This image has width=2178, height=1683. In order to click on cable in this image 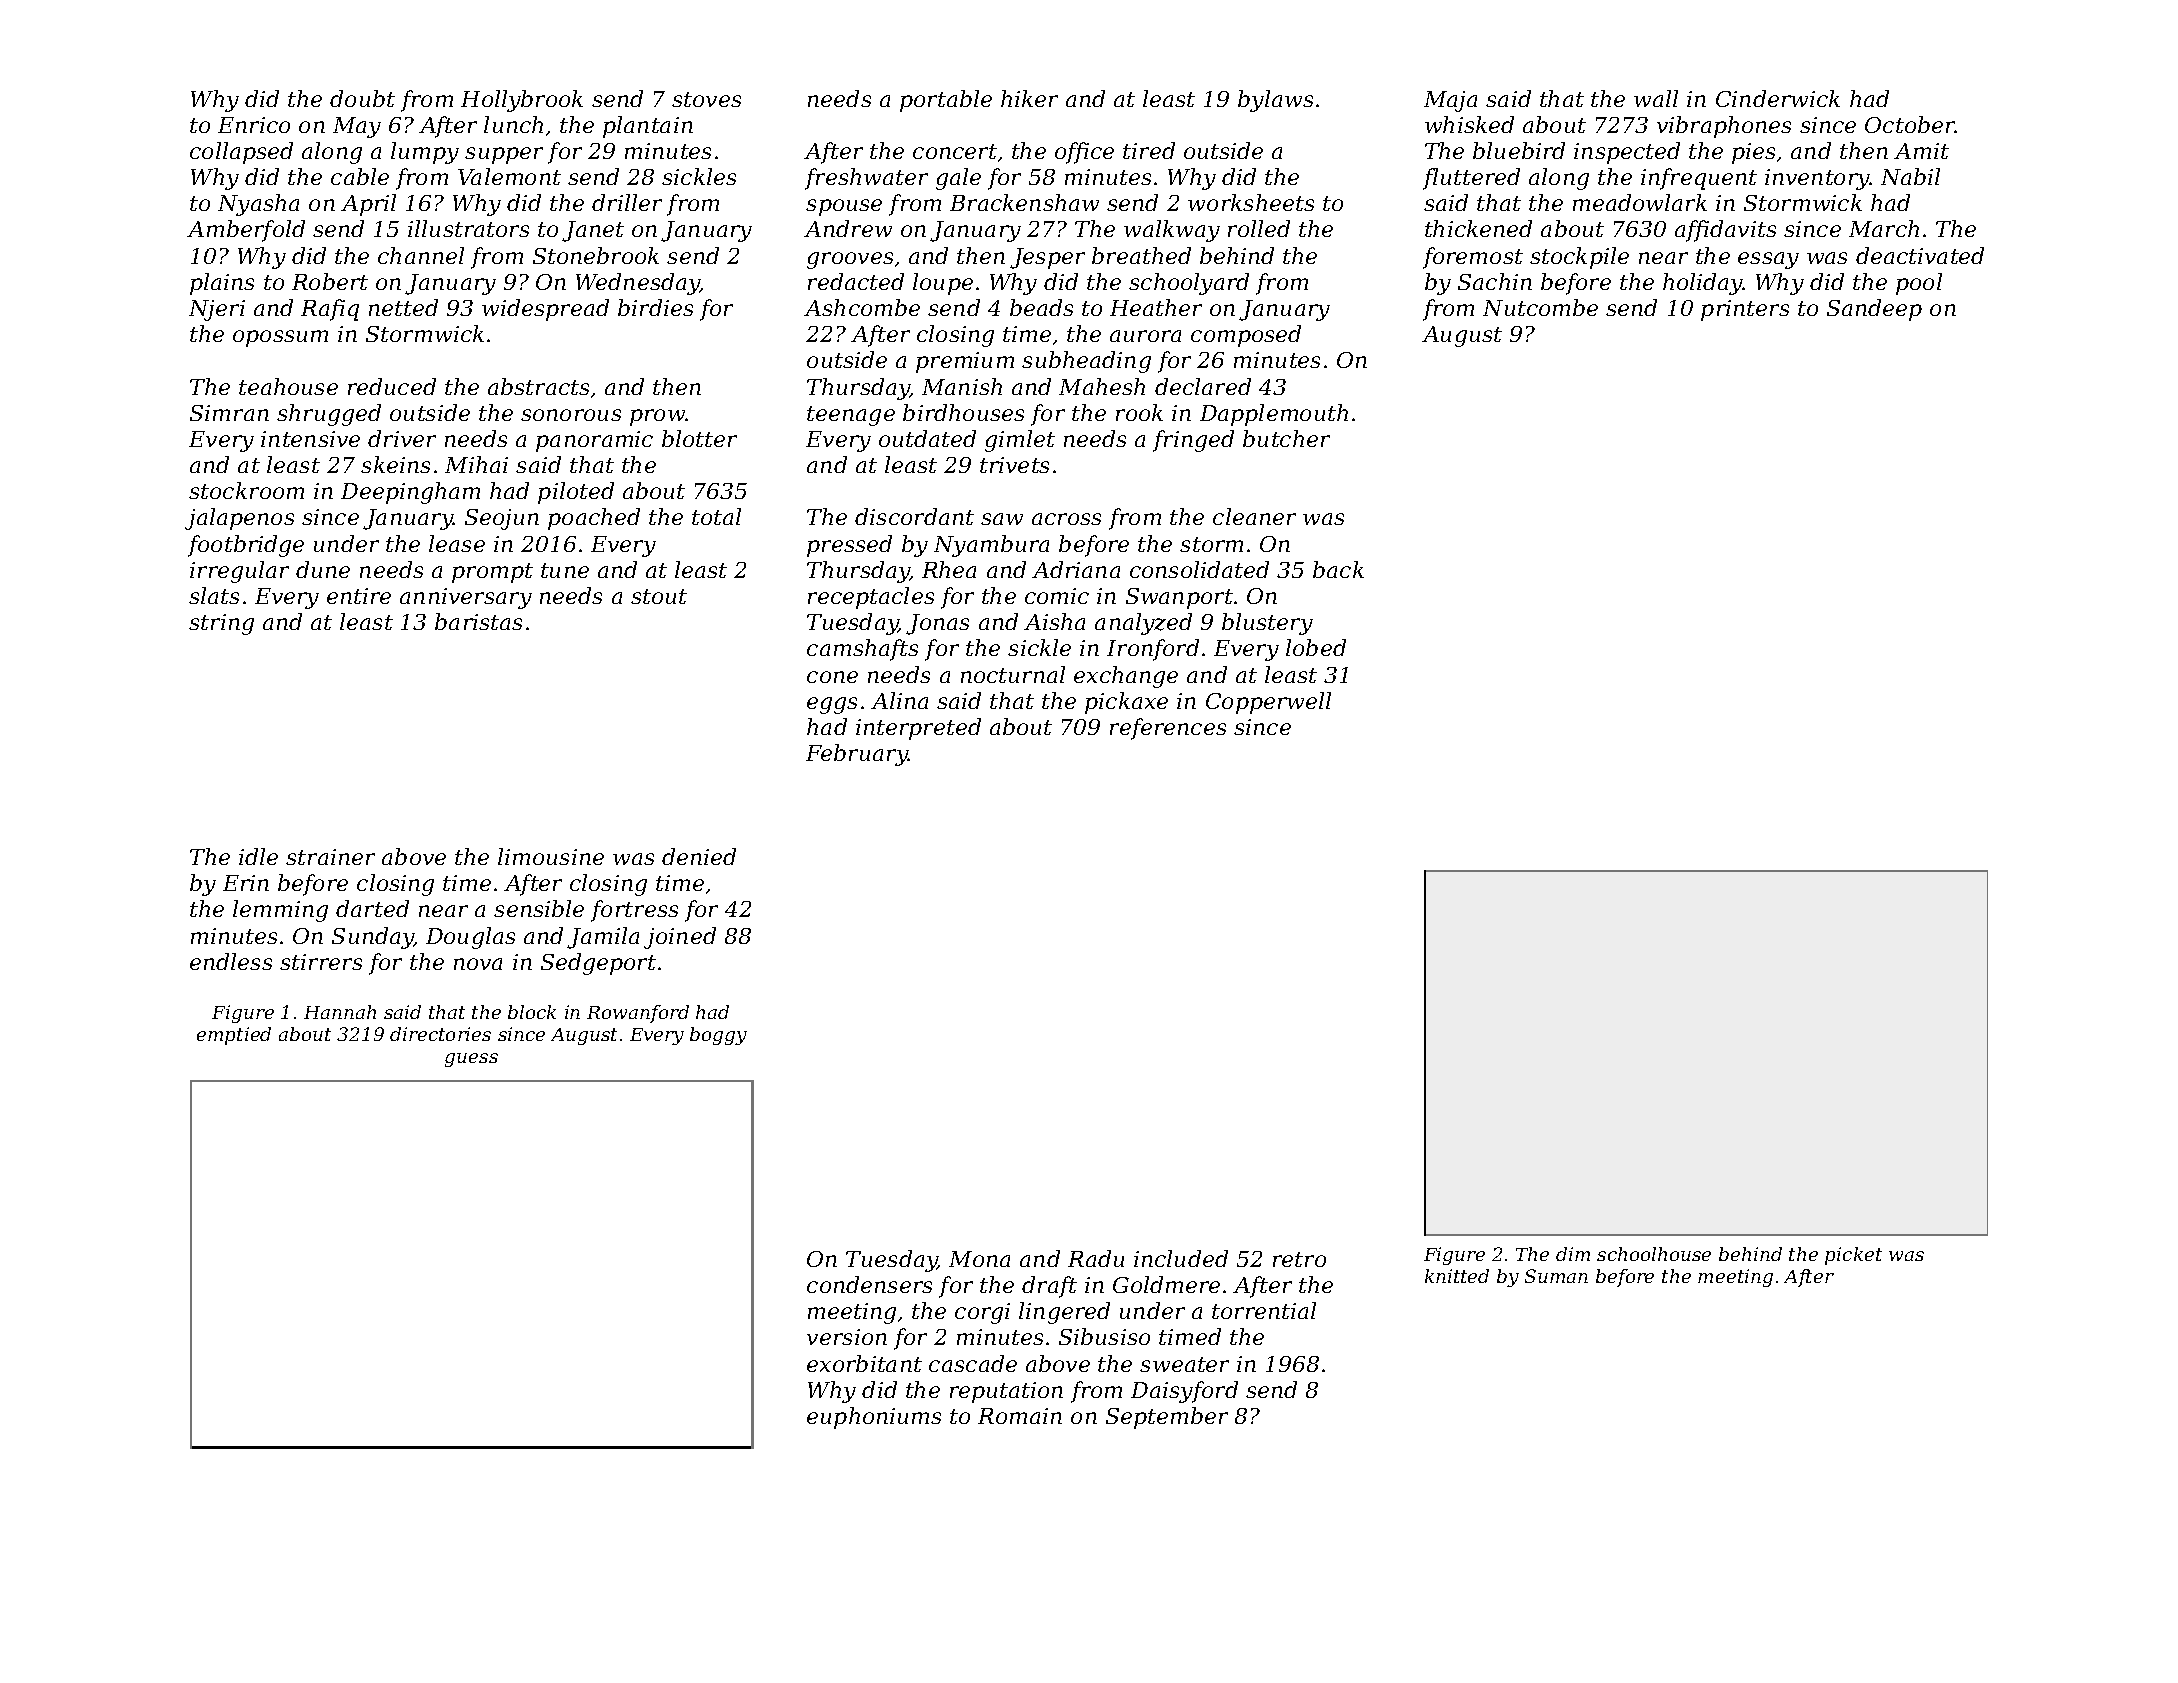, I will do `click(360, 176)`.
